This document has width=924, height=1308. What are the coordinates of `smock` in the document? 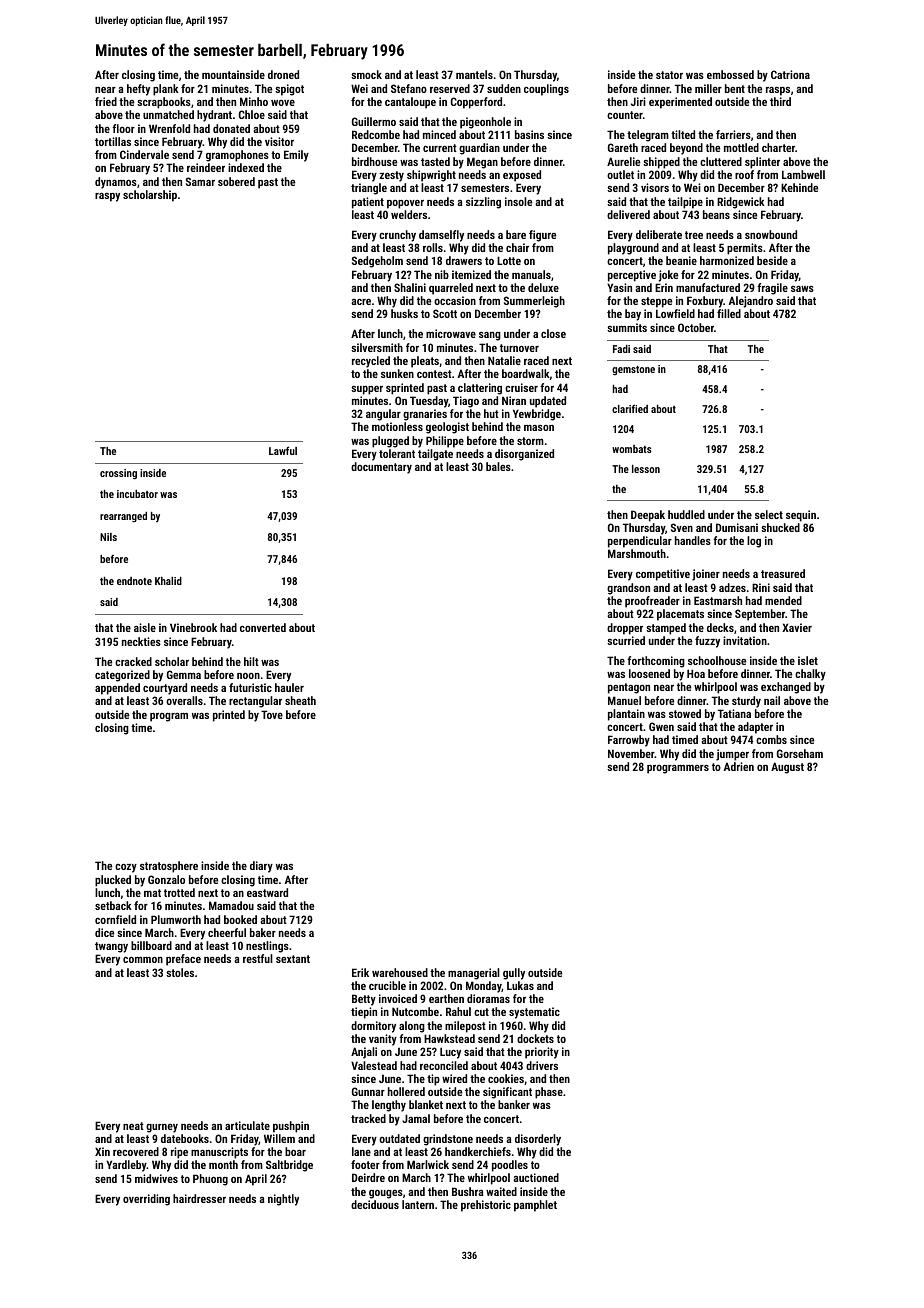 It's located at (366, 74).
